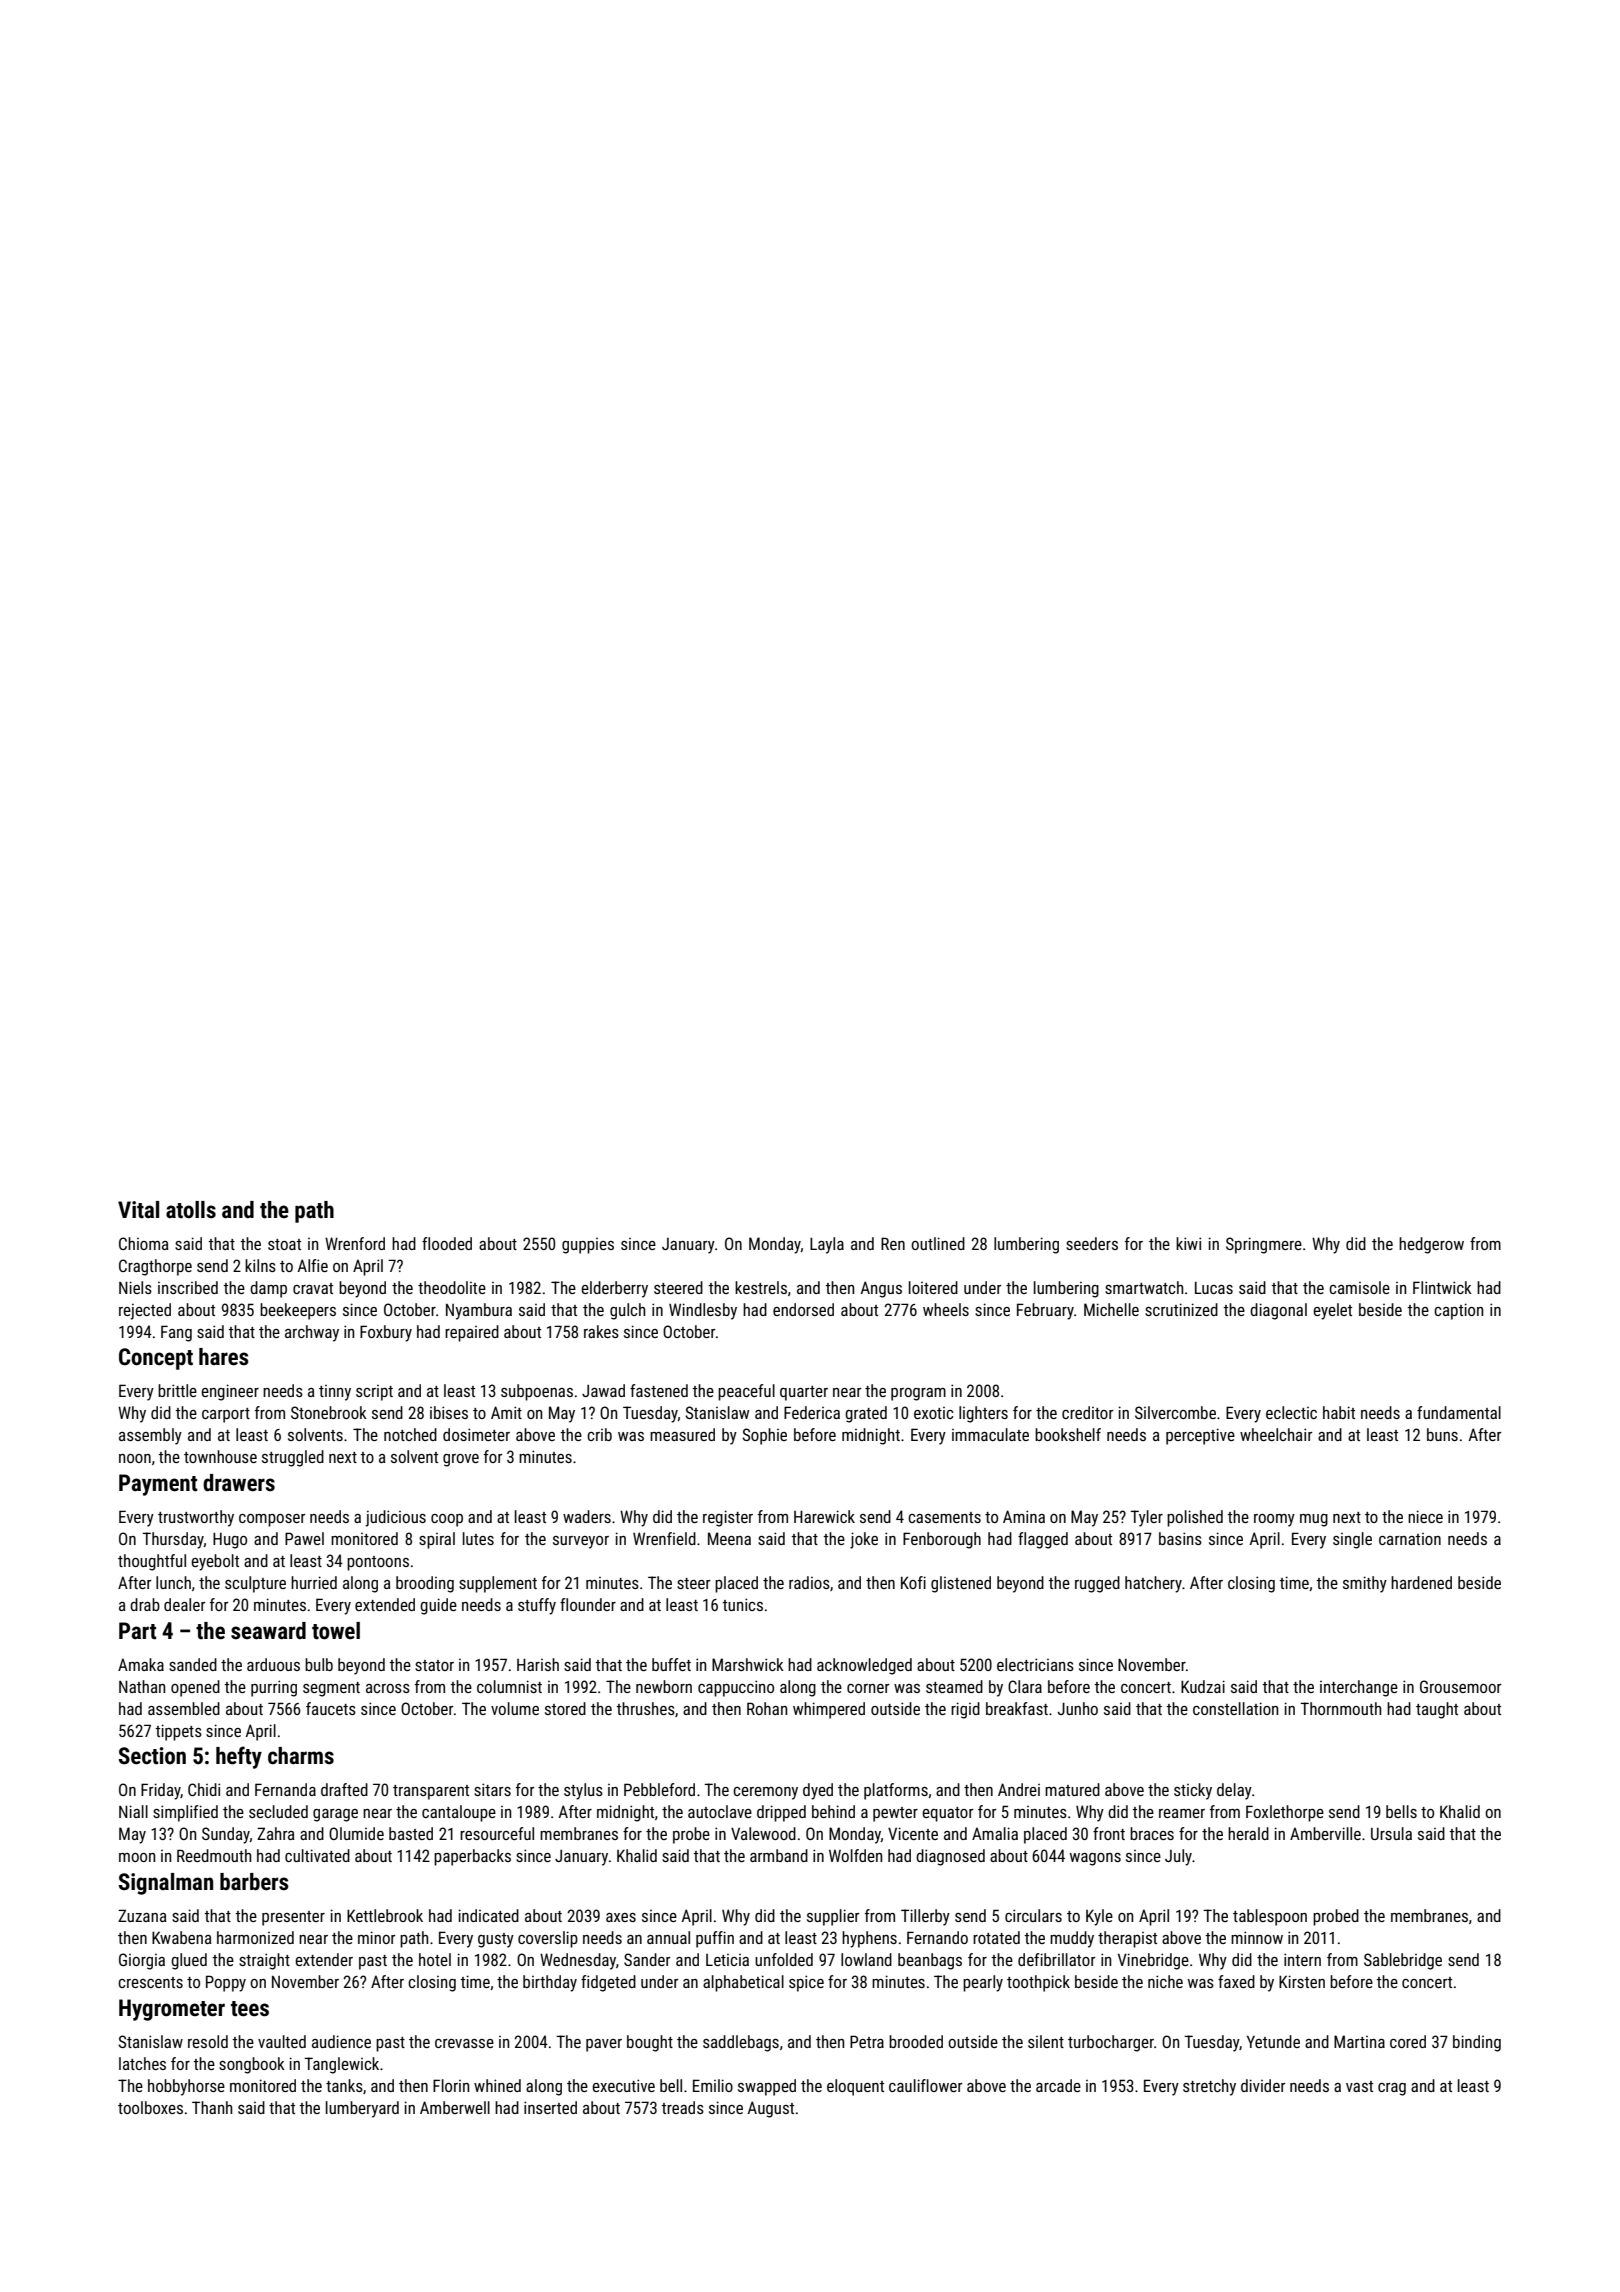 Image resolution: width=1620 pixels, height=2292 pixels. Describe the element at coordinates (142, 1686) in the page. I see `Nathan` at that location.
